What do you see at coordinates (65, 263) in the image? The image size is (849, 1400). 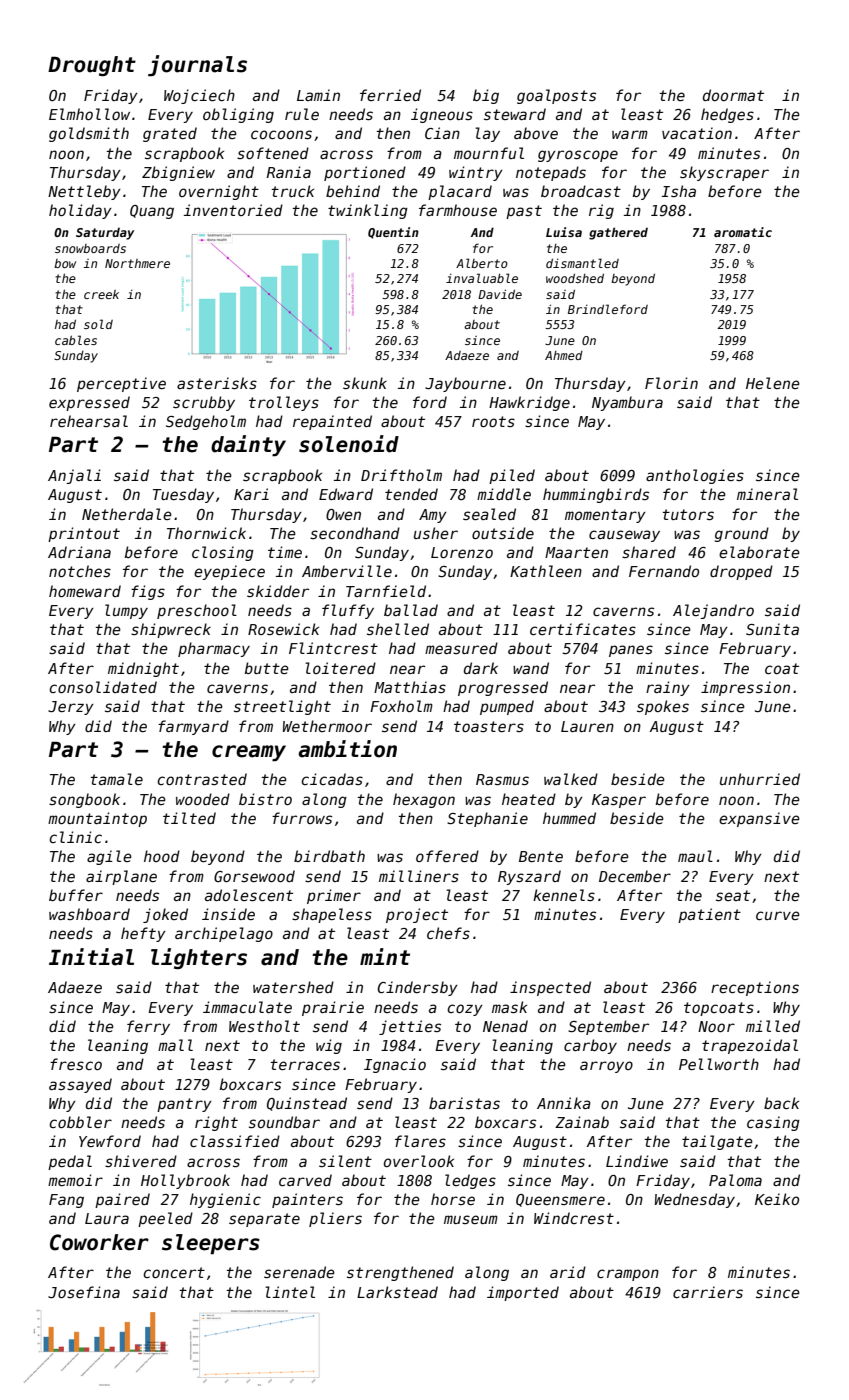 I see `bow` at bounding box center [65, 263].
